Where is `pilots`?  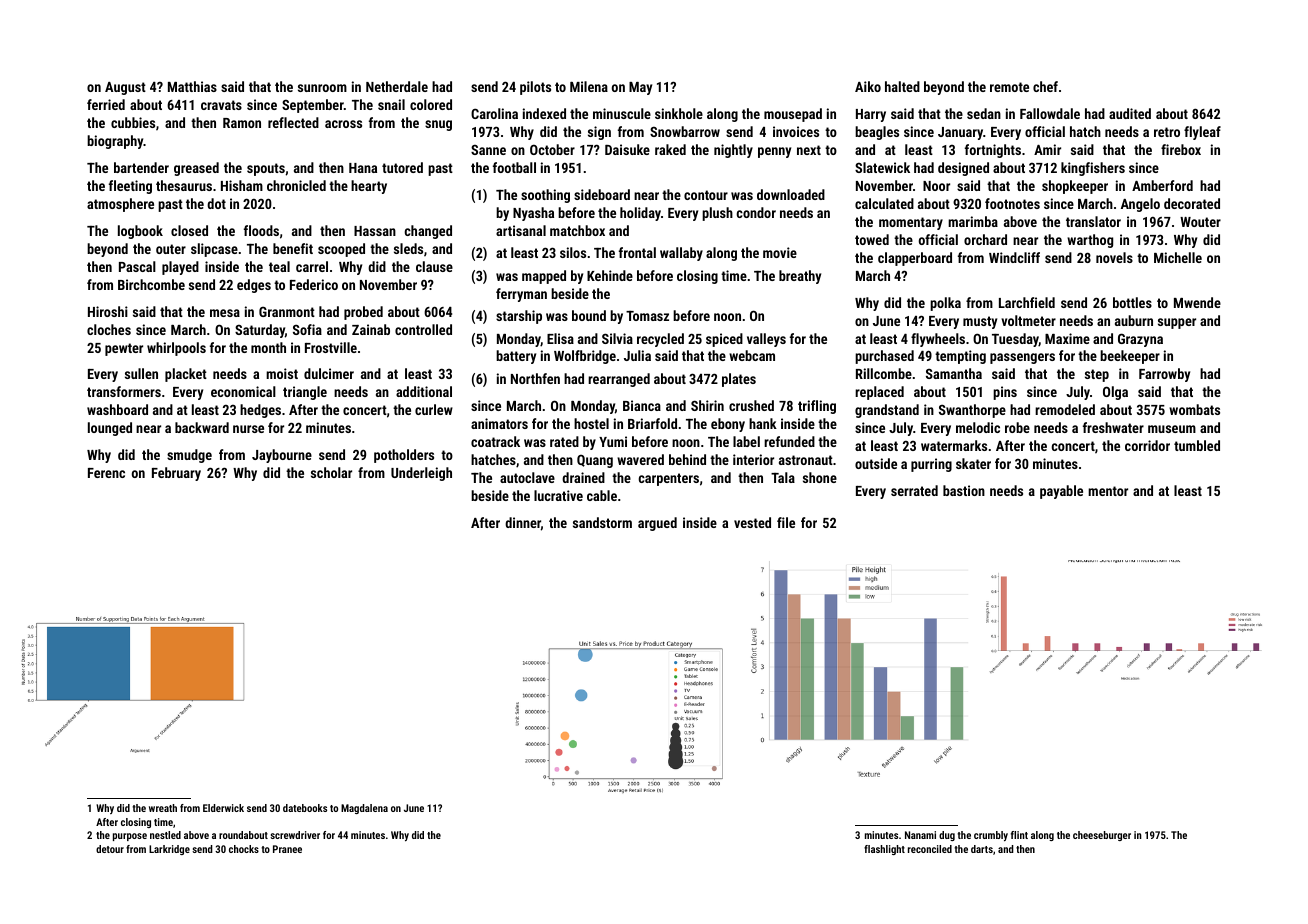
pilots is located at coordinates (535, 88).
